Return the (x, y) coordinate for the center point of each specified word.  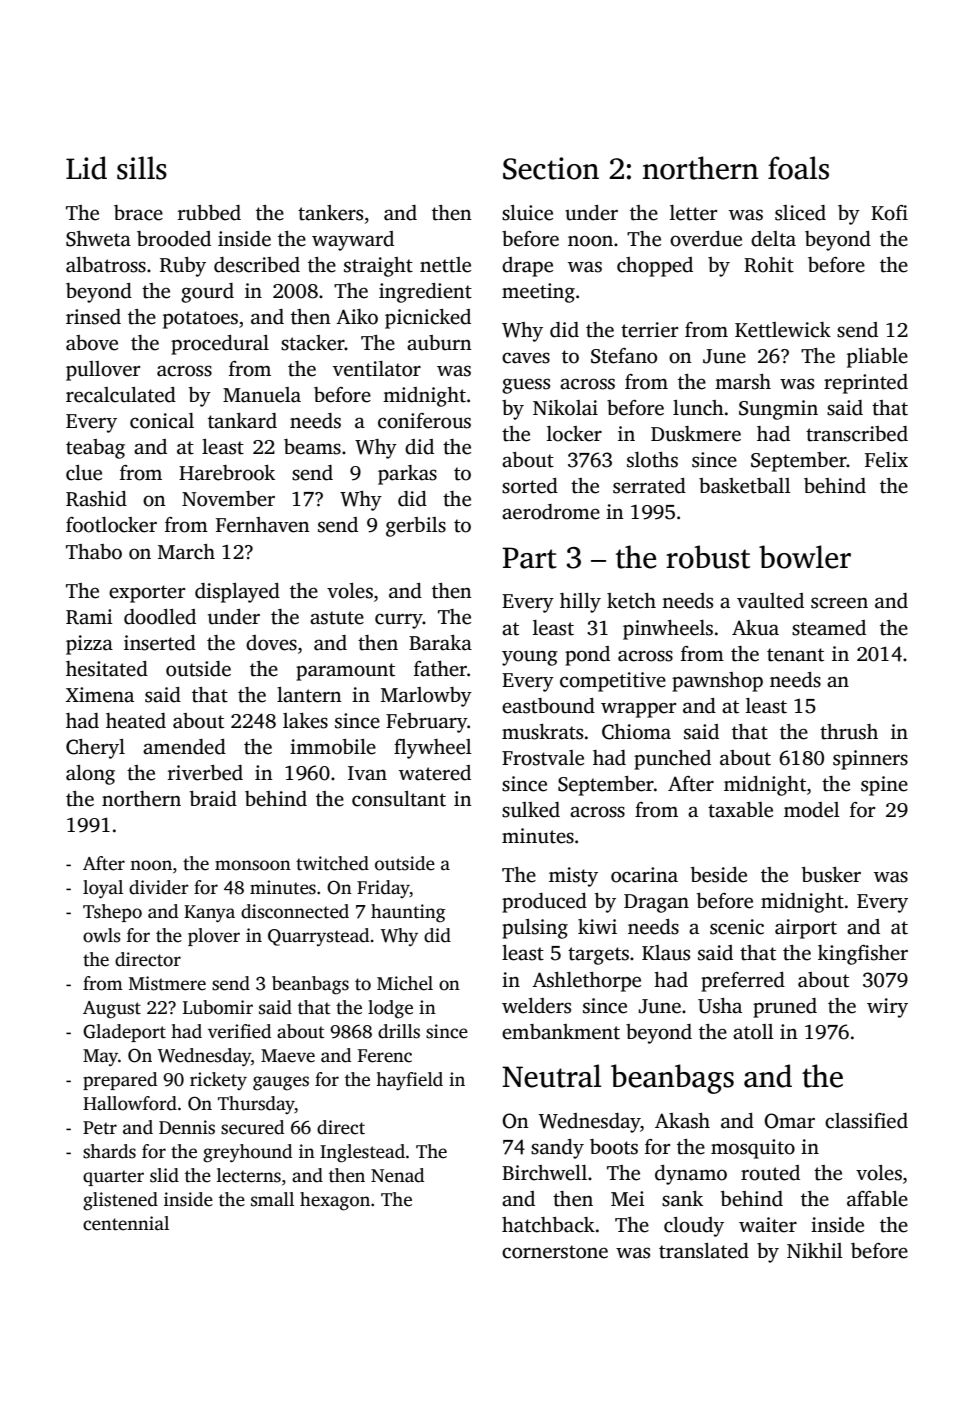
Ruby (183, 267)
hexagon (335, 1201)
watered (435, 773)
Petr (100, 1128)
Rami (89, 617)
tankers (330, 213)
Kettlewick (783, 330)
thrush (849, 732)
